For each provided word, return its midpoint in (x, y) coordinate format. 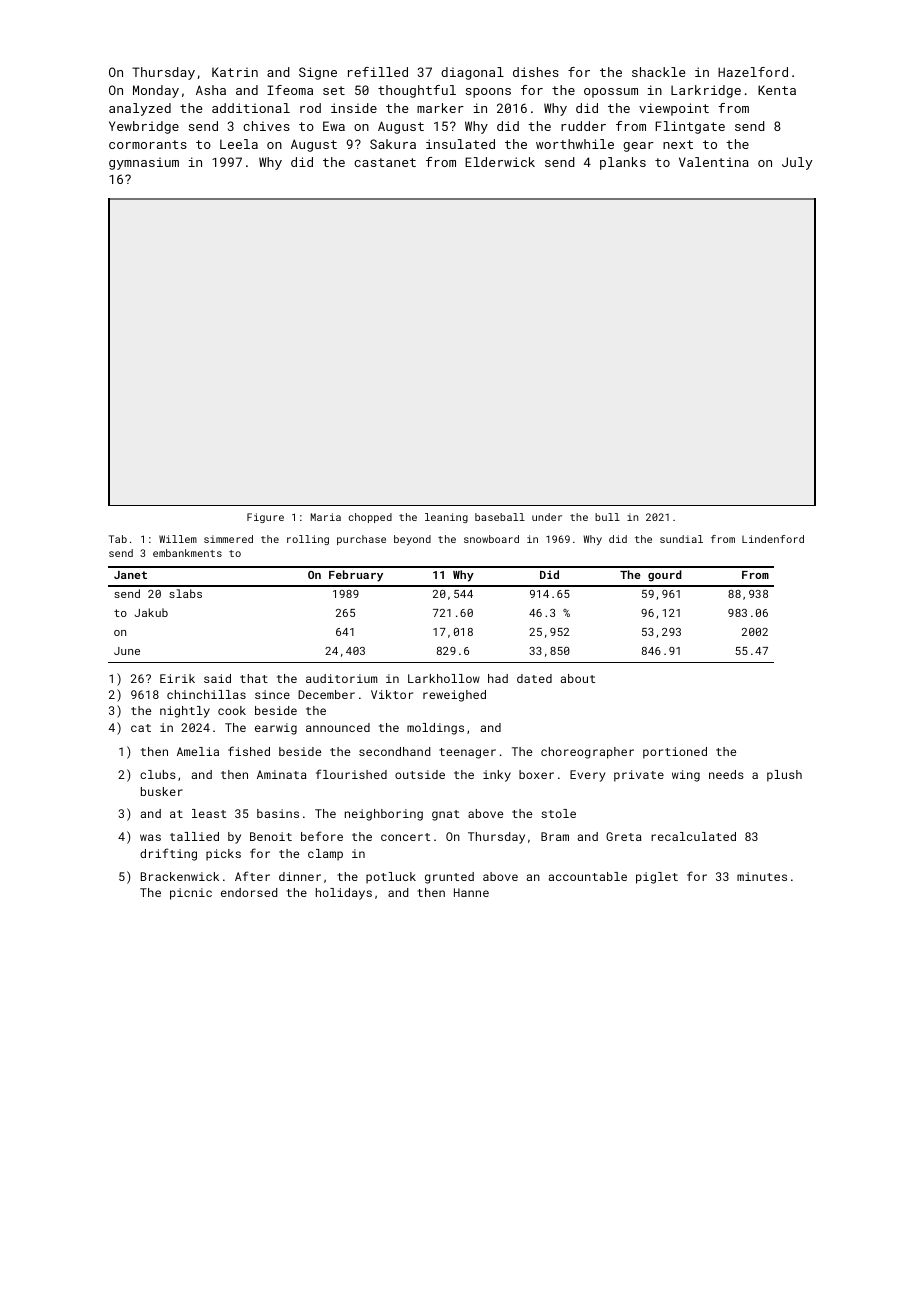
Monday (156, 91)
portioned (675, 753)
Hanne (471, 892)
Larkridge (706, 91)
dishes (536, 72)
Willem (178, 539)
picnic (191, 894)
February (356, 576)
